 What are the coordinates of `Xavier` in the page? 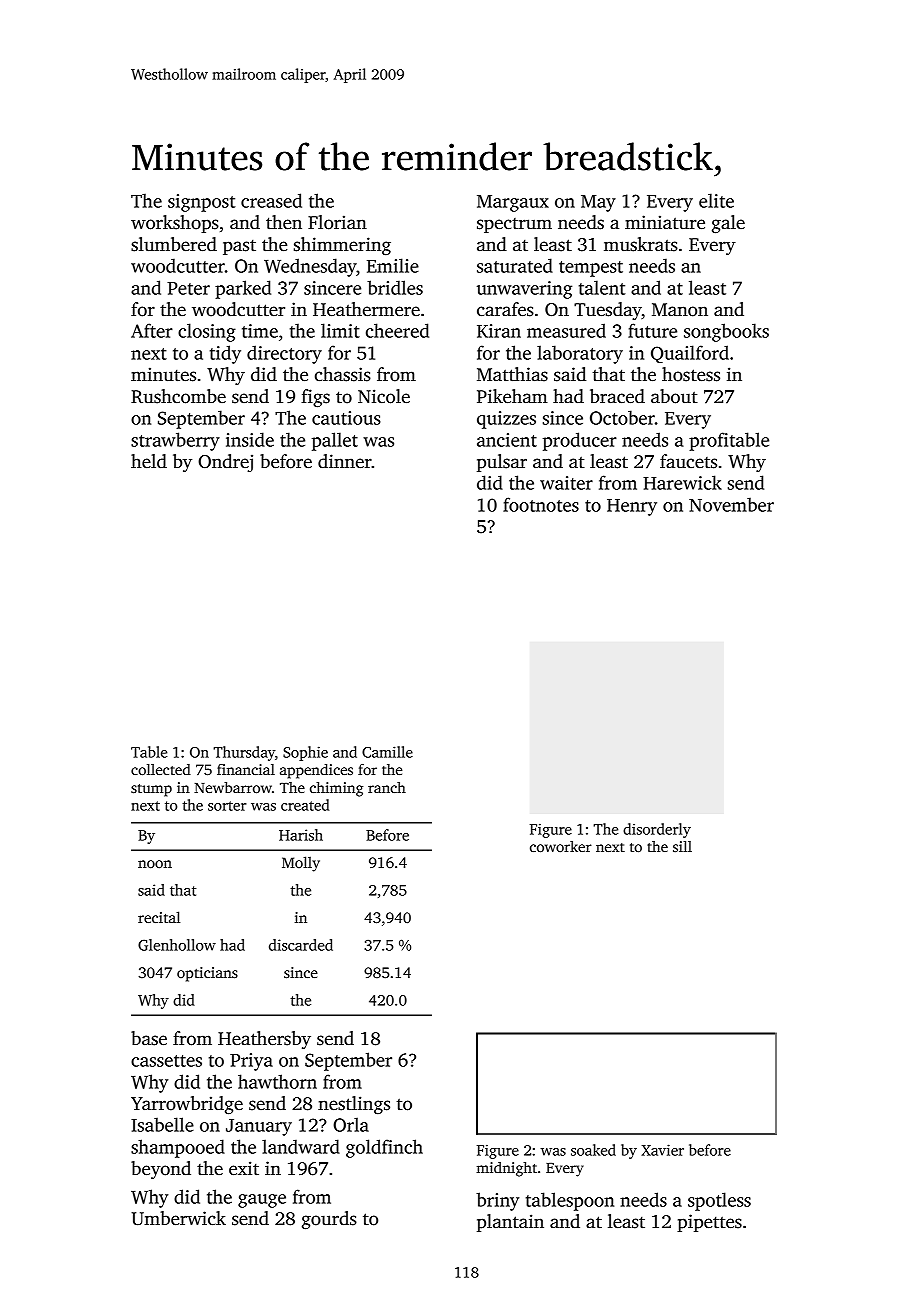 It's located at (662, 1150).
